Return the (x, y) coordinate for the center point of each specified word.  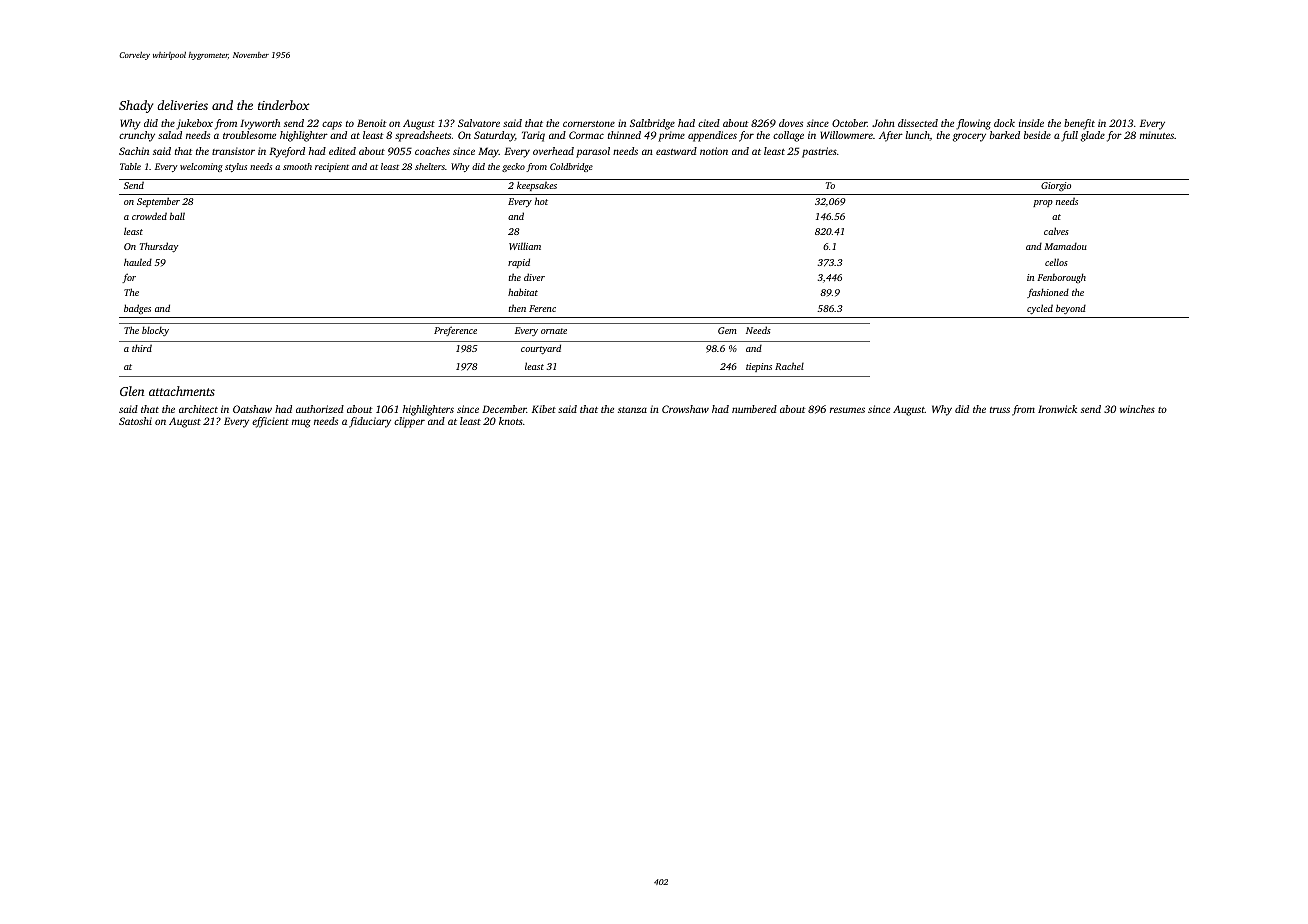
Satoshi (135, 421)
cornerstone (589, 124)
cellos (1056, 262)
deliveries (182, 105)
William (525, 246)
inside (1031, 123)
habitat (523, 292)
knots (511, 421)
